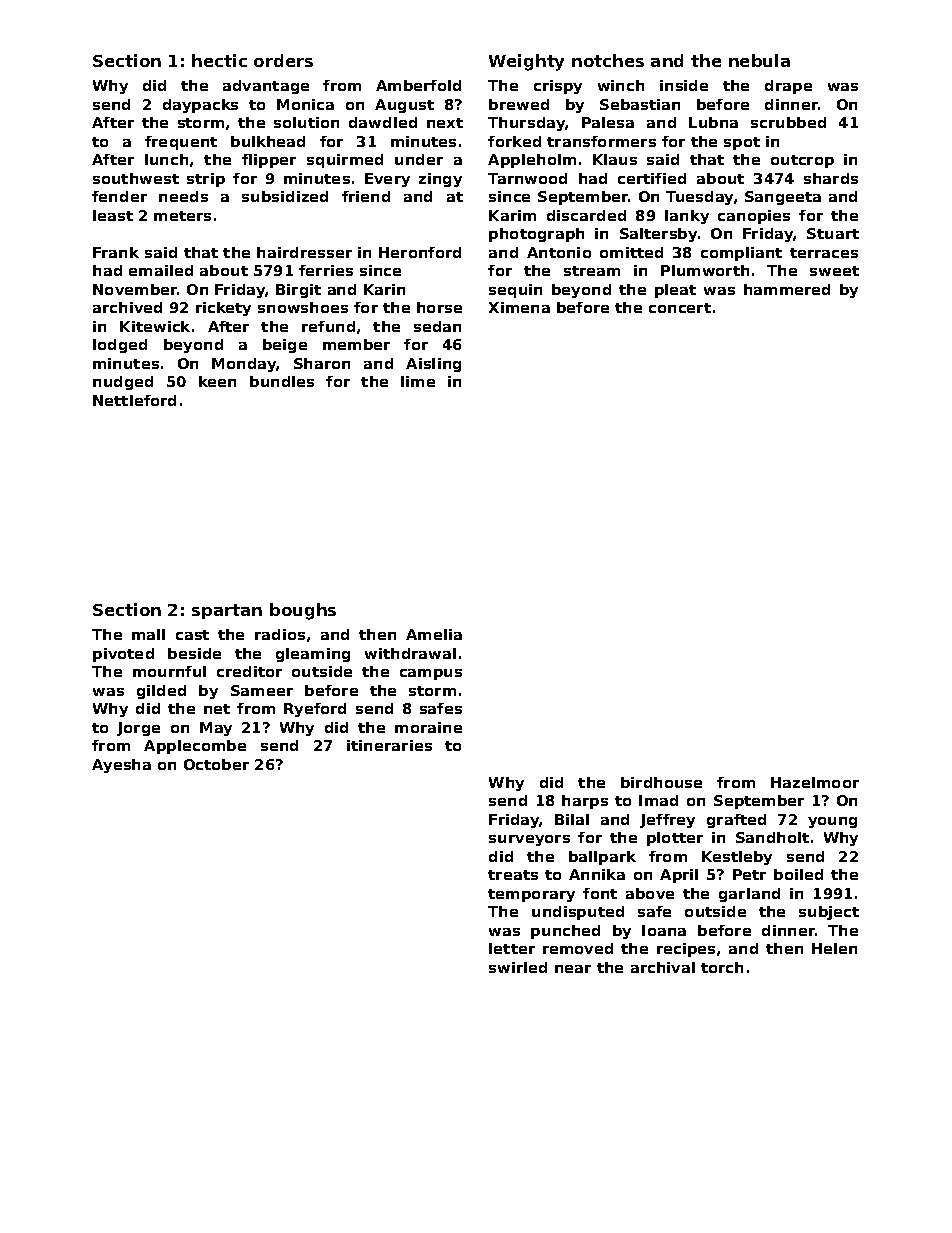  I want to click on Ayesha, so click(121, 766).
